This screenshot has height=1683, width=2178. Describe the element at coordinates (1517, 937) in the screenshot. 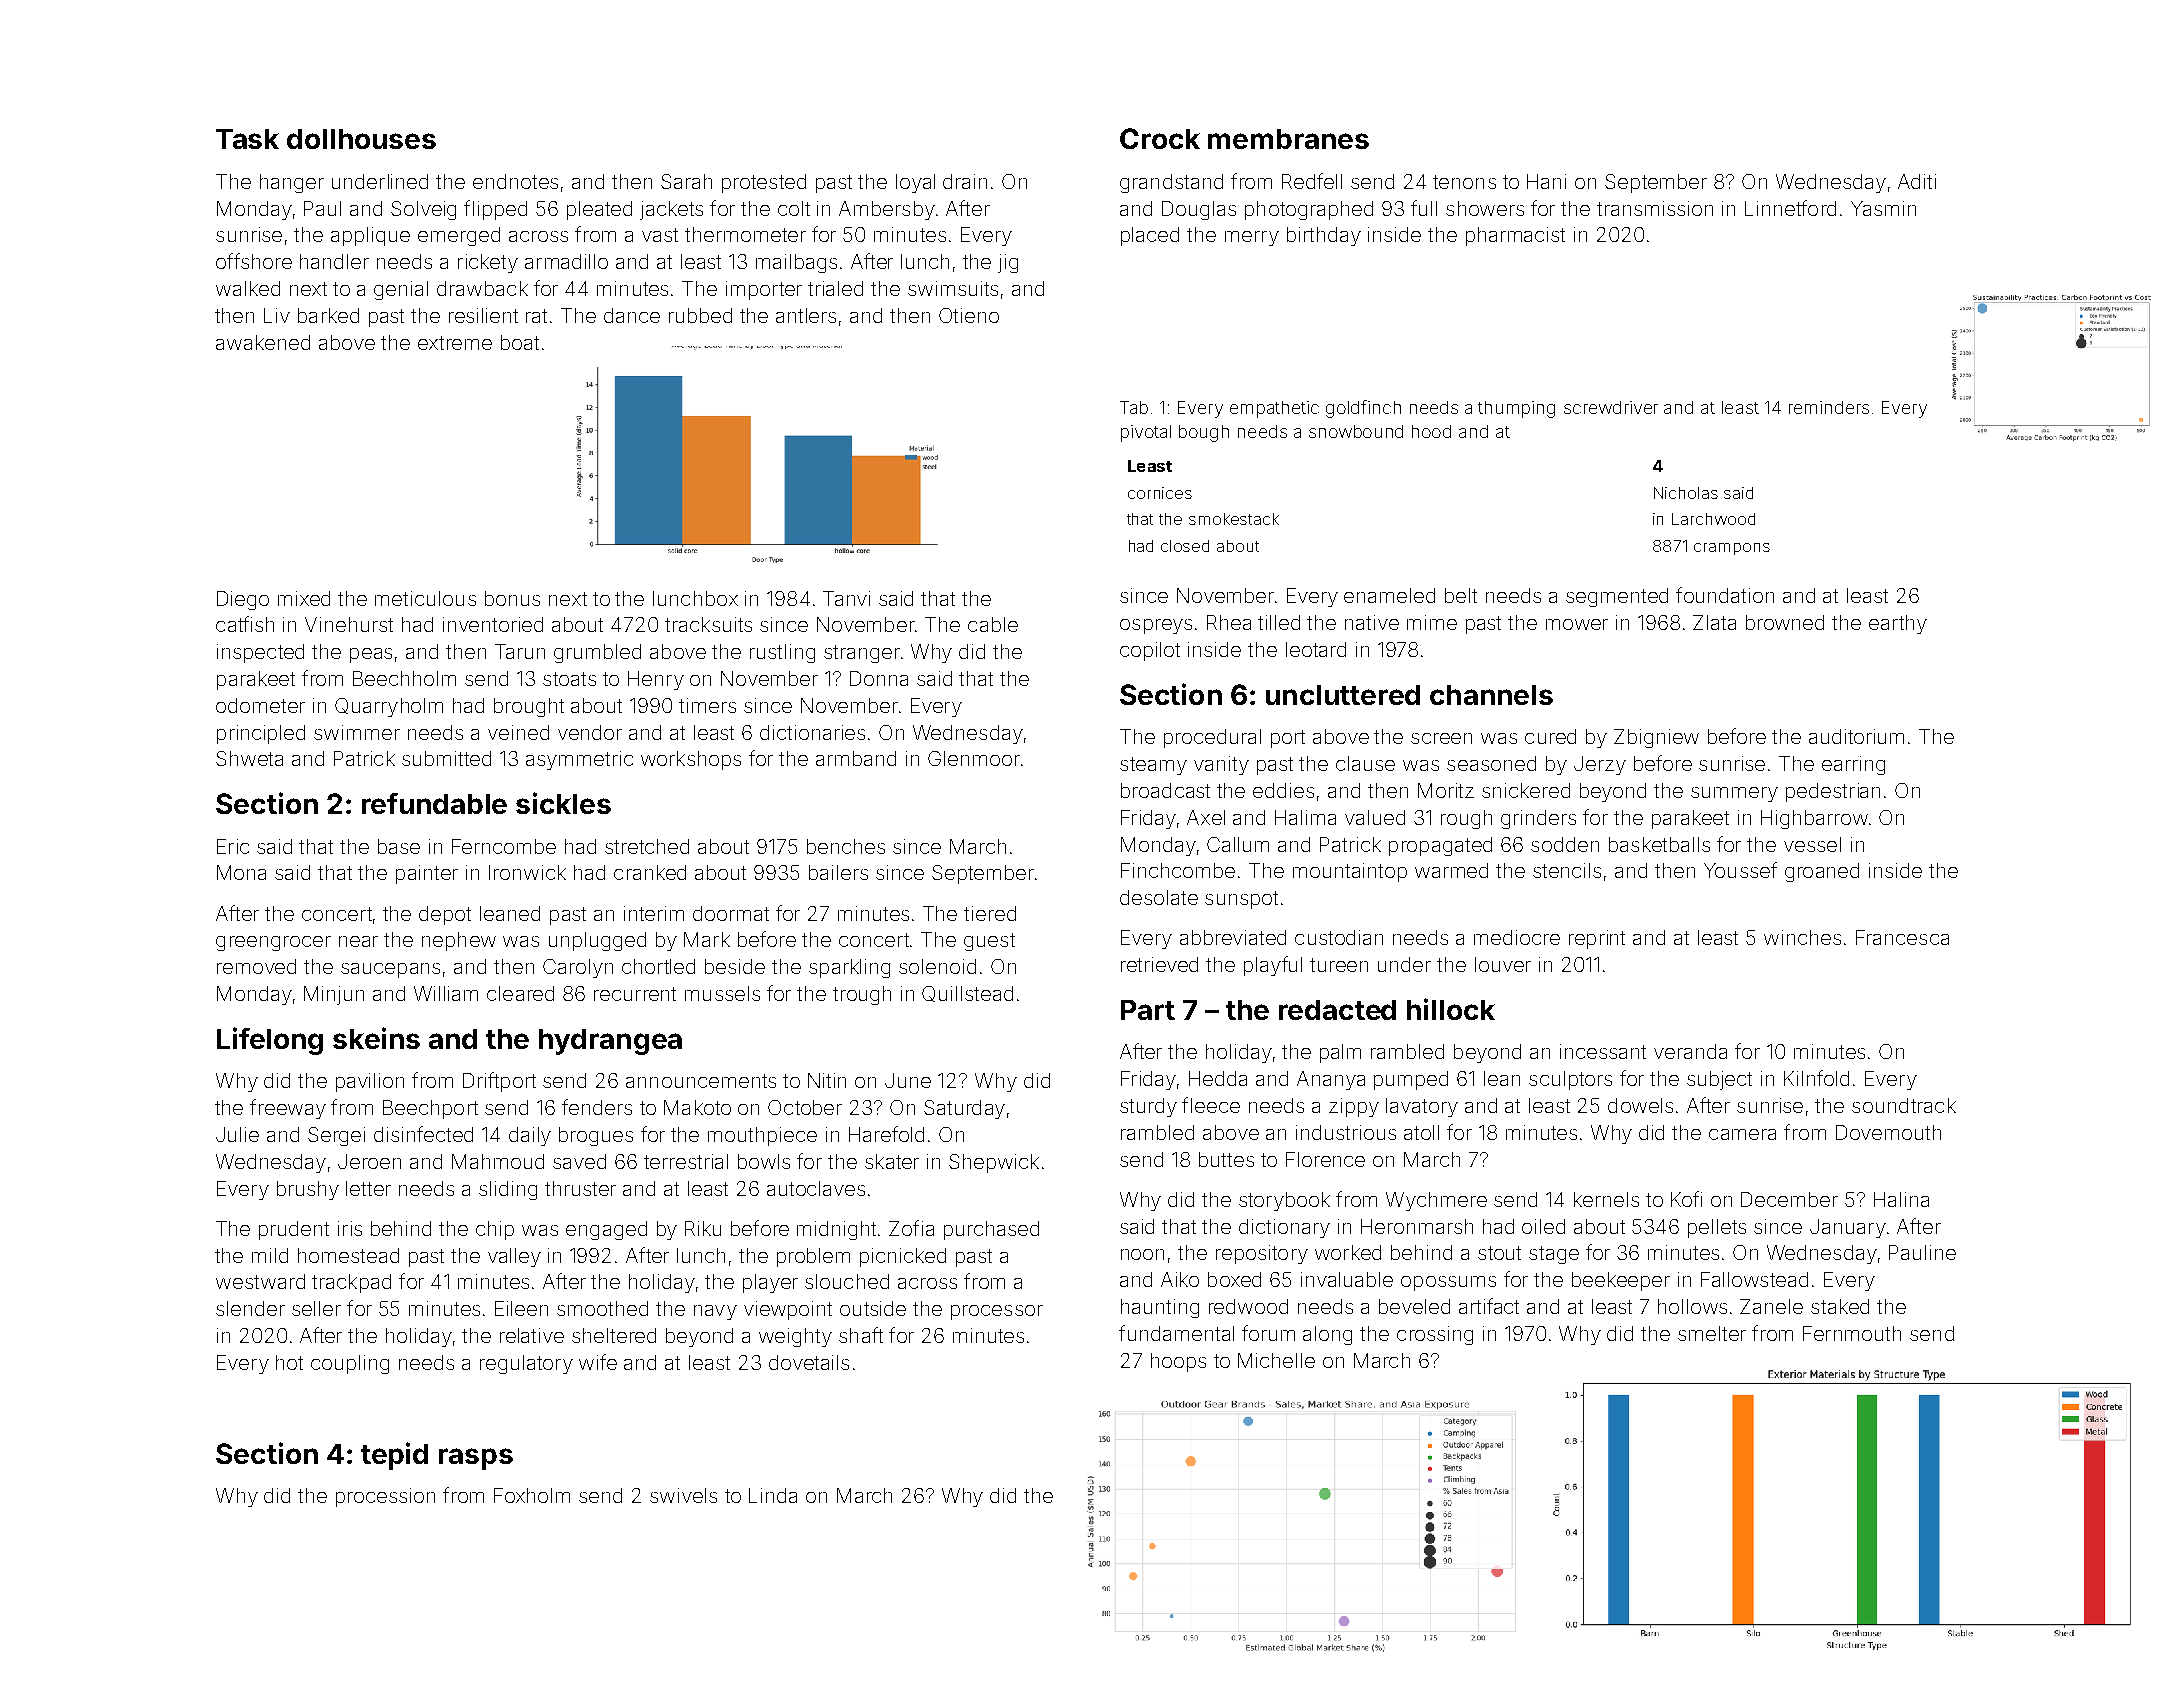

I see `mediocre` at that location.
